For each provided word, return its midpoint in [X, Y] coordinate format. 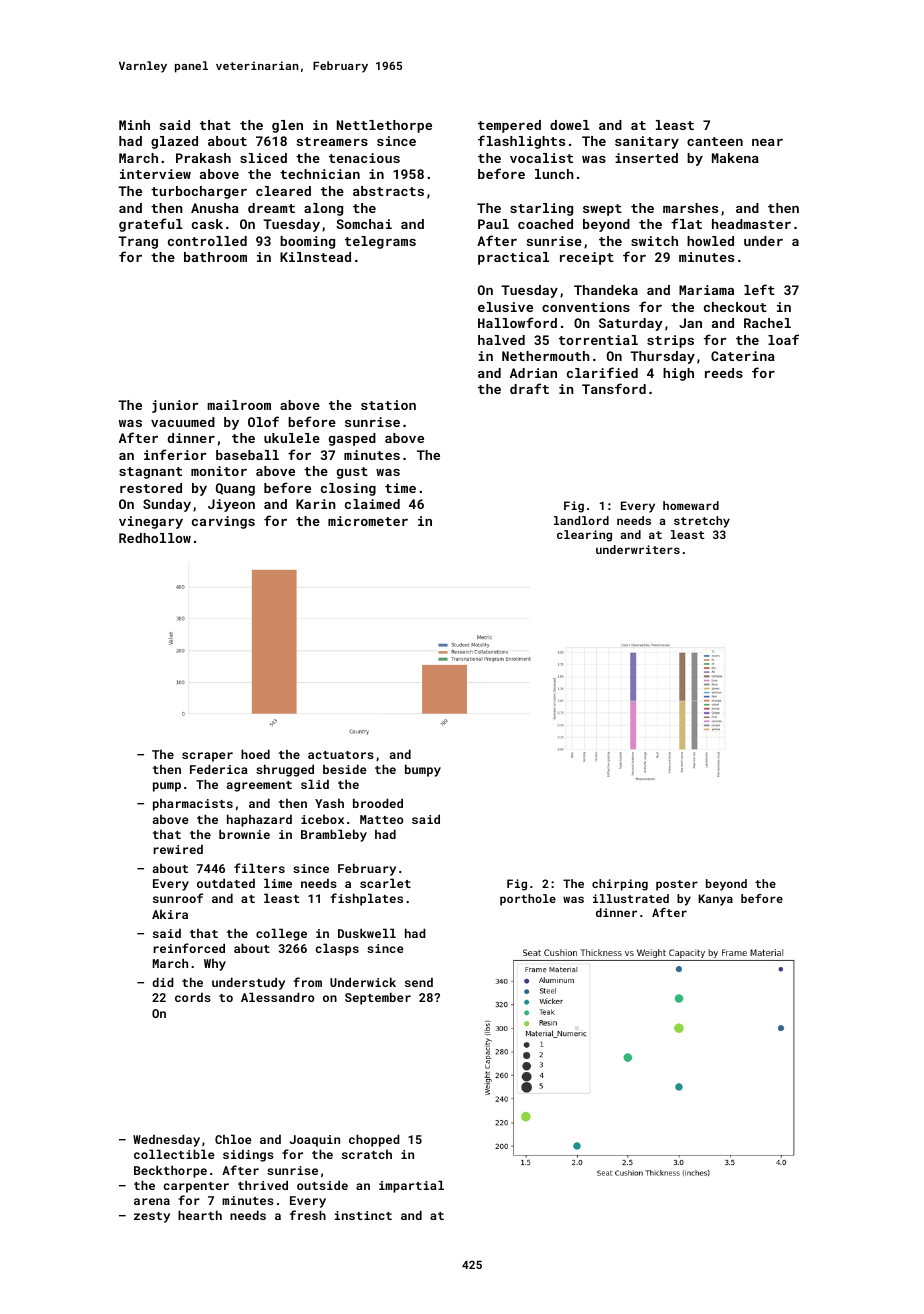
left [759, 289]
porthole [528, 900]
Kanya [715, 900]
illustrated [631, 898]
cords [193, 997]
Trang [138, 242]
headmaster [751, 224]
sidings [248, 1155]
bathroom [215, 257]
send [419, 982]
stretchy [702, 522]
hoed [255, 754]
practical [513, 258]
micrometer [368, 521]
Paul [493, 224]
